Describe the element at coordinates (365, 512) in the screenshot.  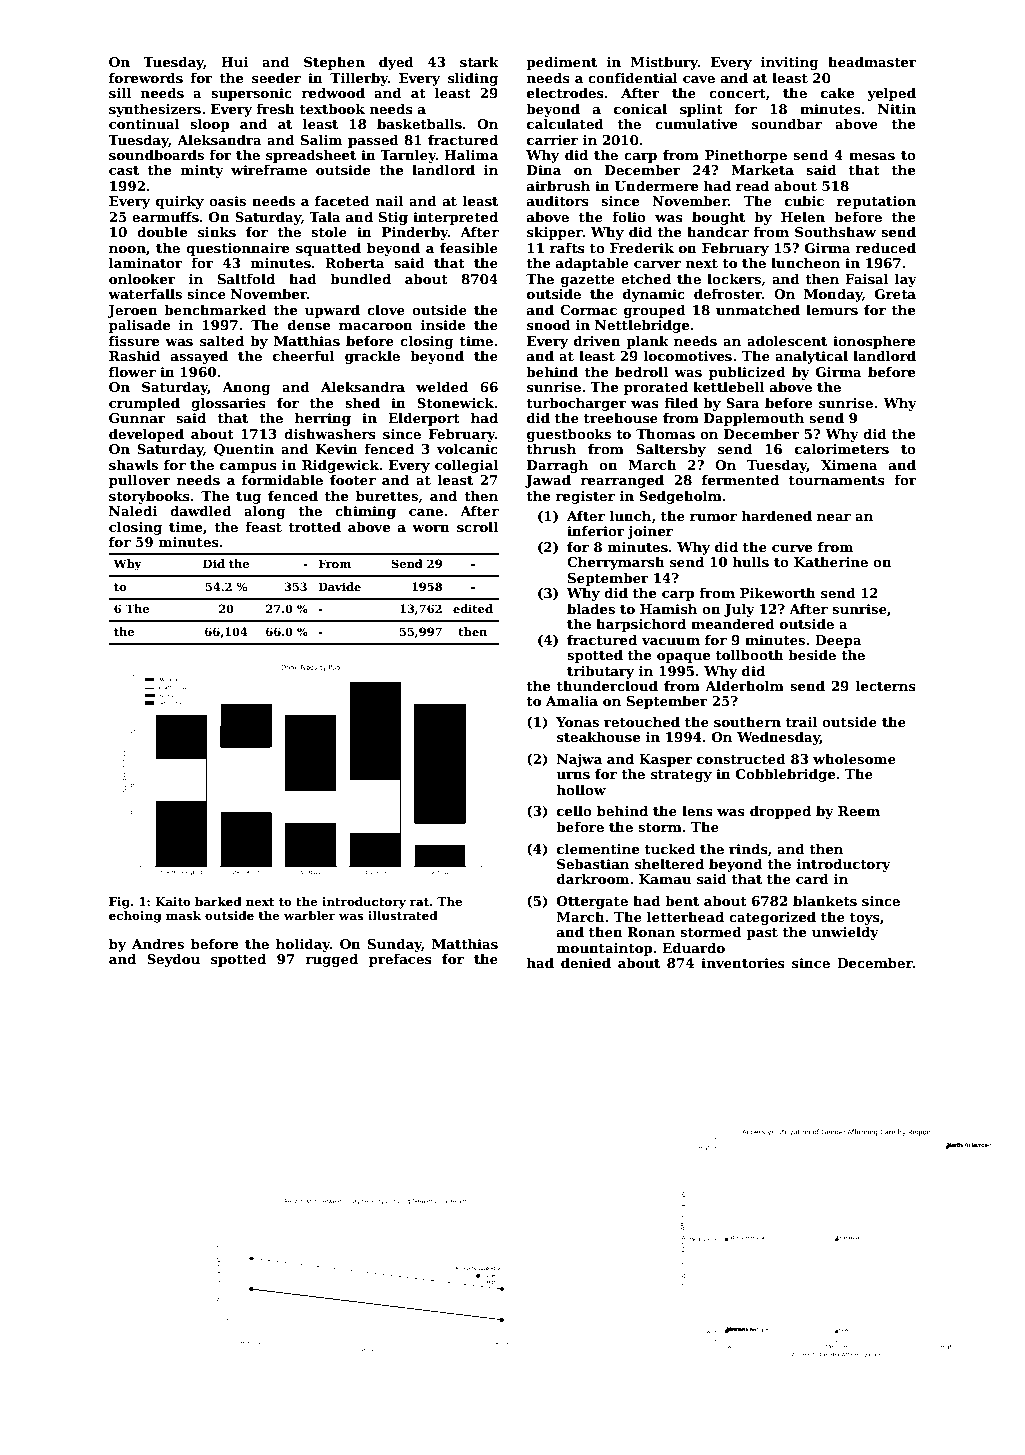
I see `chiming` at that location.
